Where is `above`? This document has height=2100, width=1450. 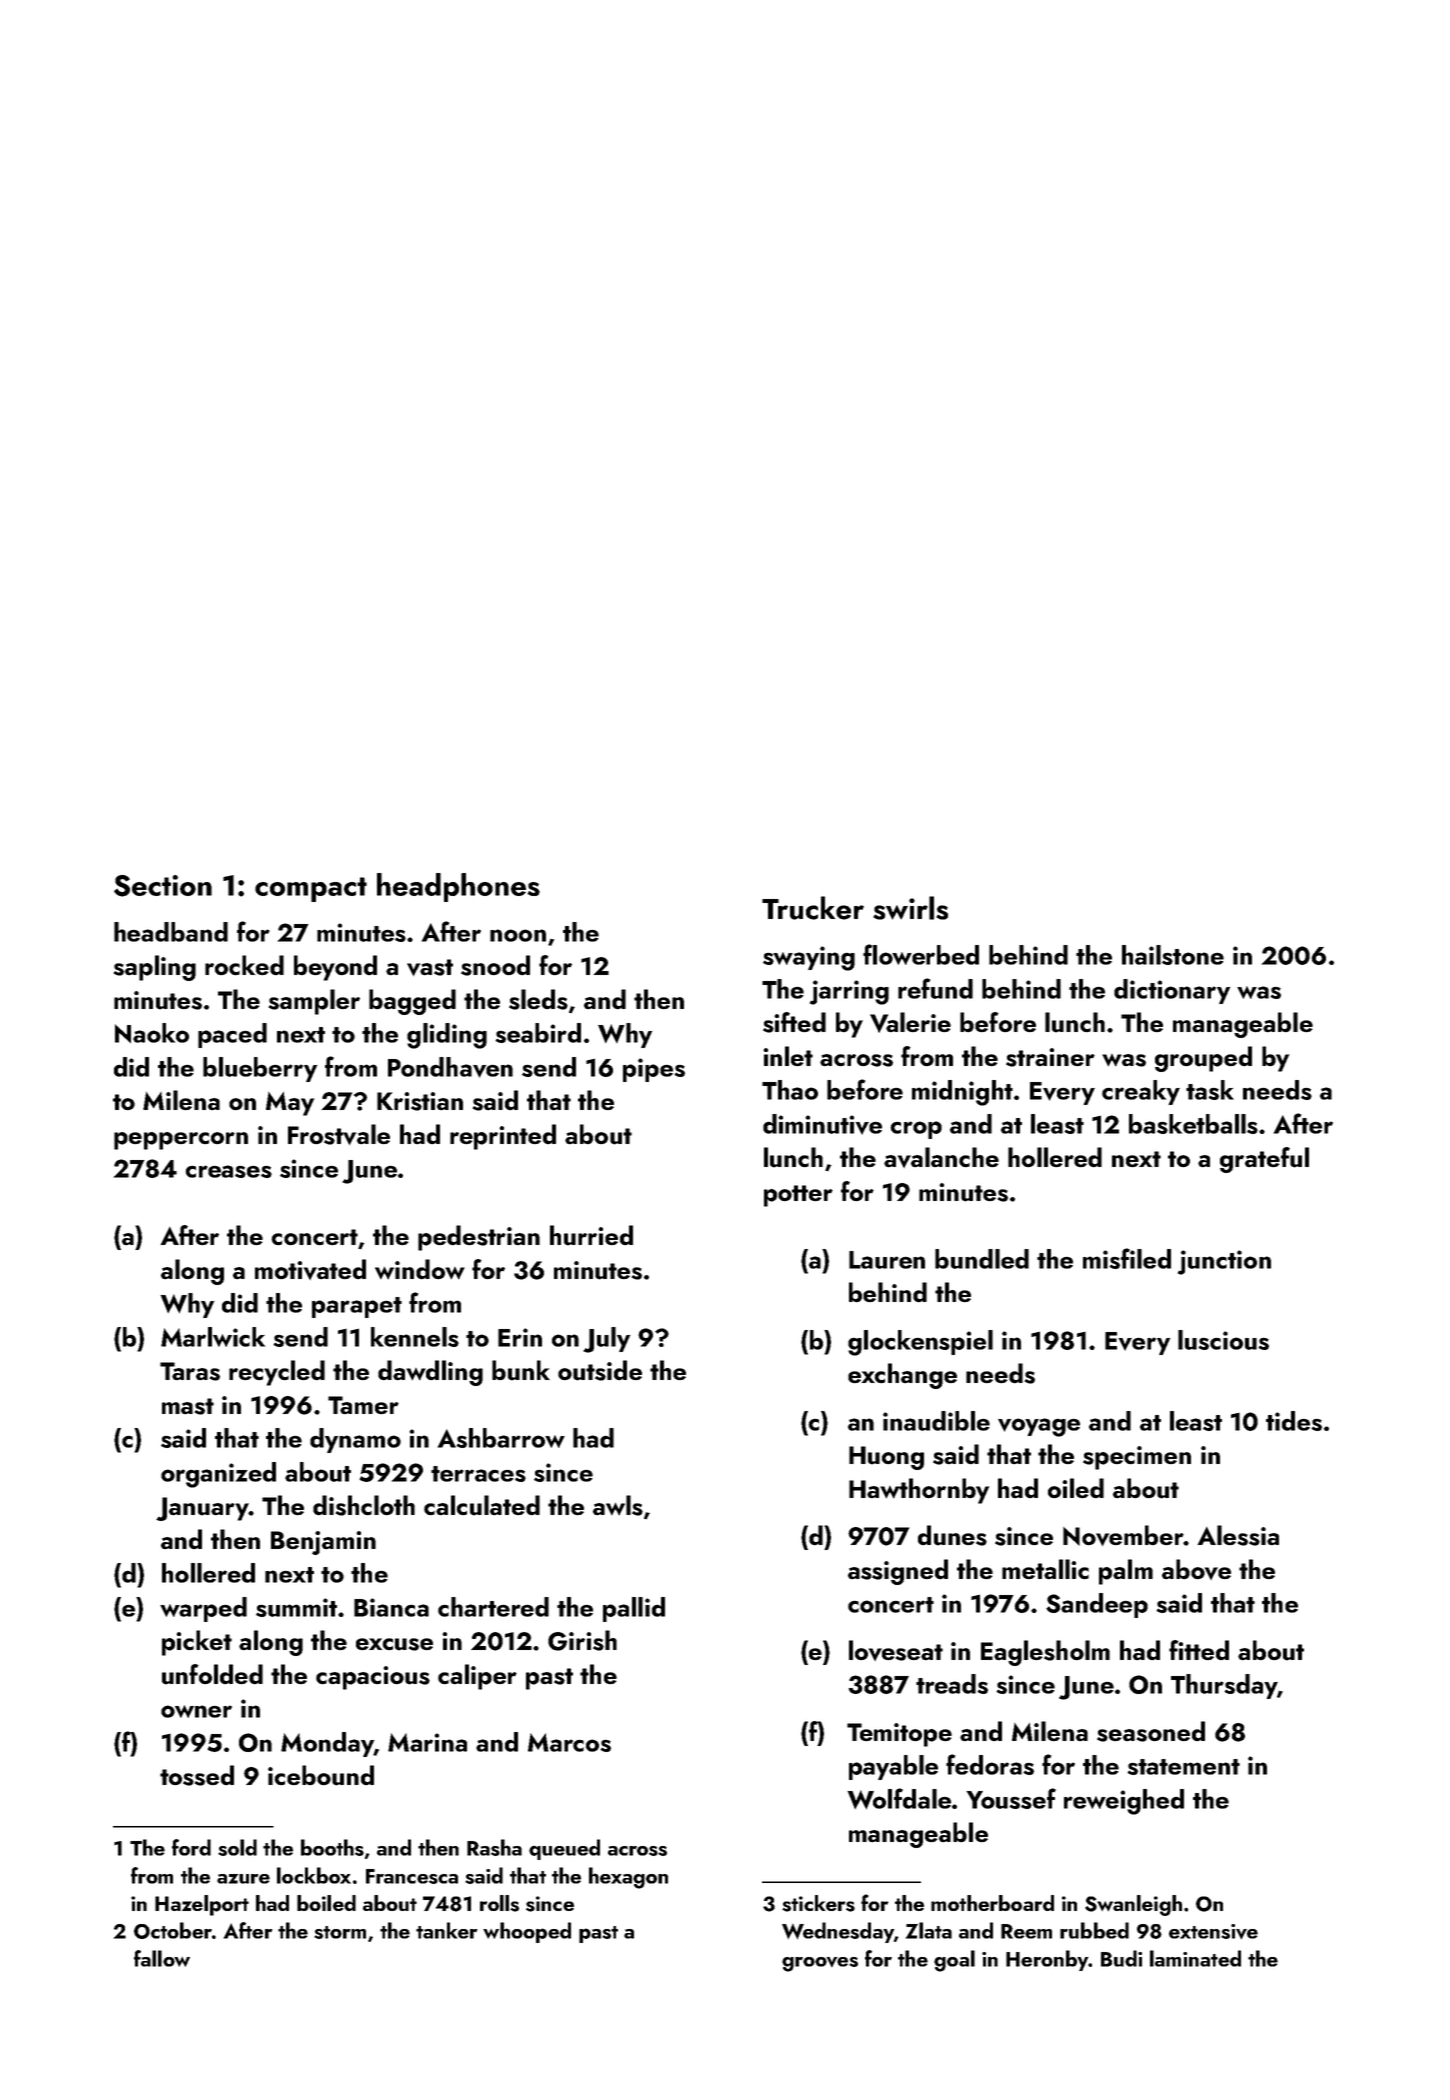
above is located at coordinates (1196, 1569).
